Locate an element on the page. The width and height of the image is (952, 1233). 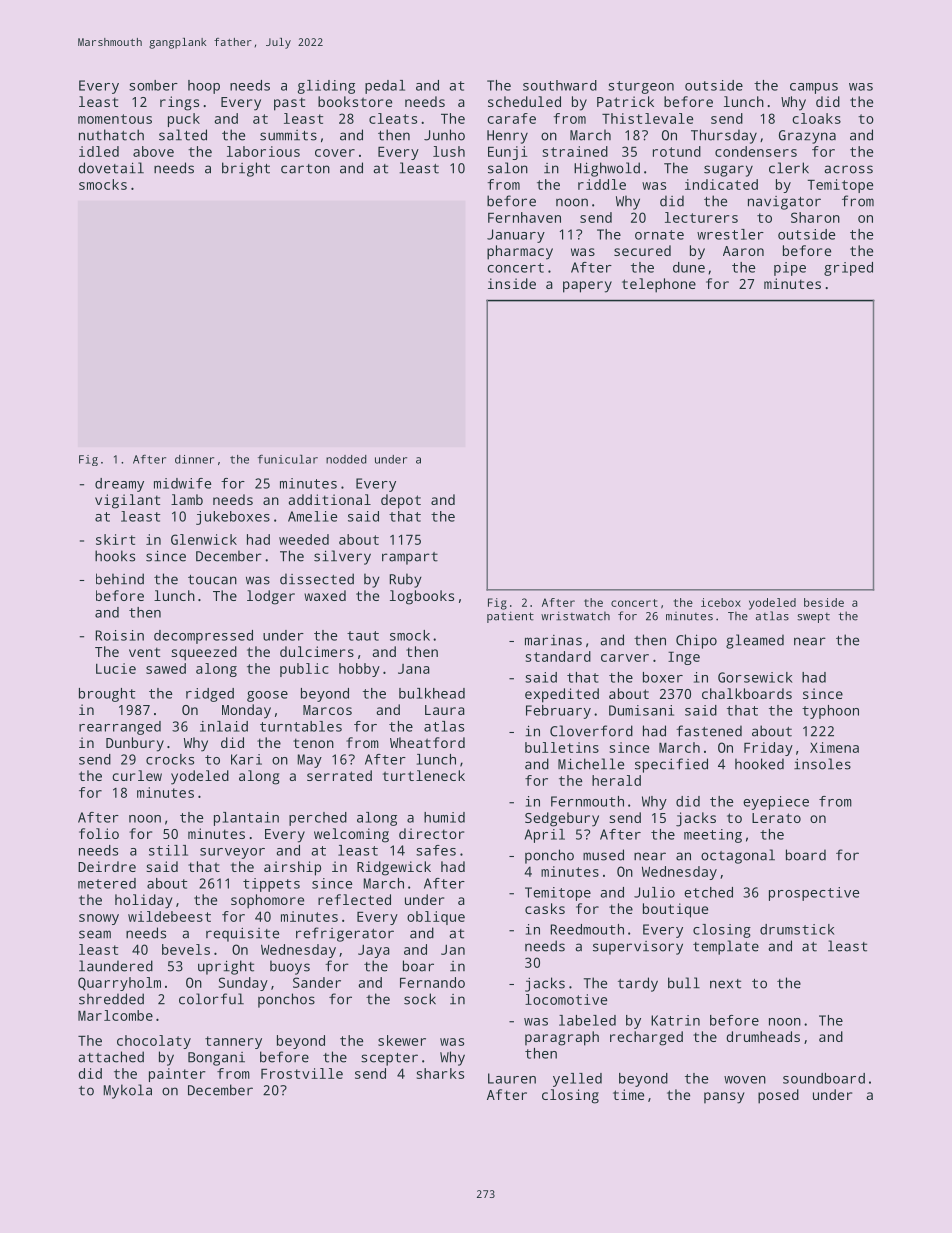
campus is located at coordinates (814, 88).
